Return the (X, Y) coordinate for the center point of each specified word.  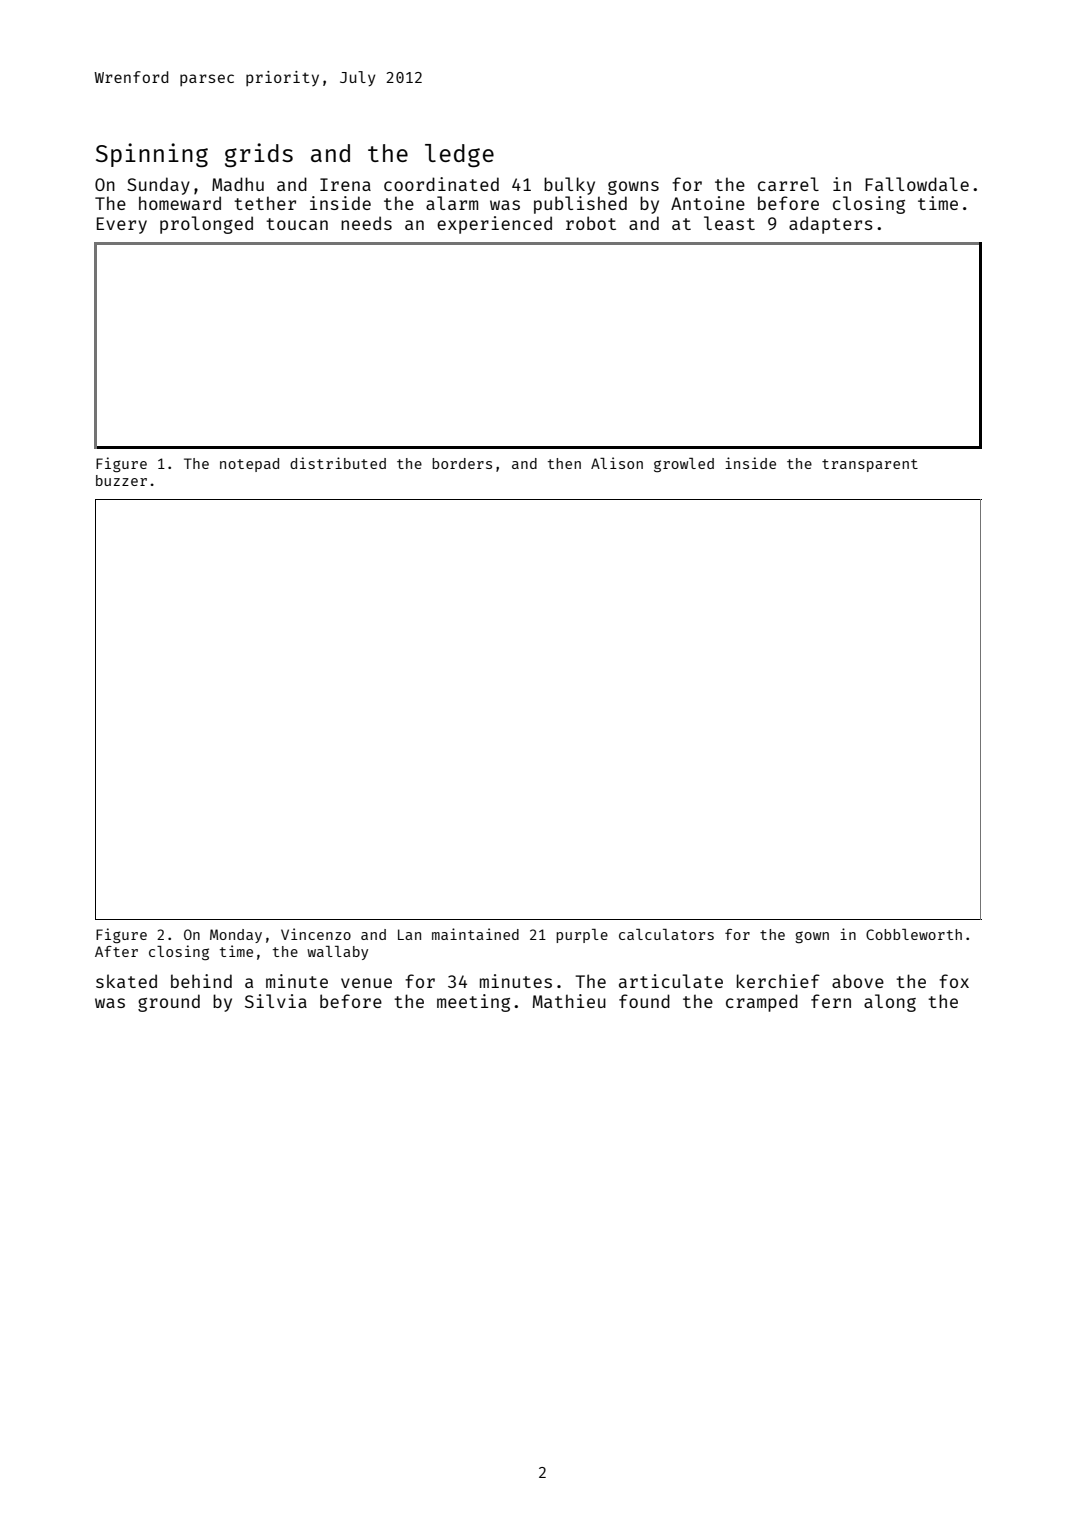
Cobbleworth (914, 934)
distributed (338, 463)
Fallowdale (917, 184)
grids (259, 155)
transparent (870, 465)
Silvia (276, 1001)
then (564, 463)
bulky (569, 186)
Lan (409, 934)
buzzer (121, 480)
